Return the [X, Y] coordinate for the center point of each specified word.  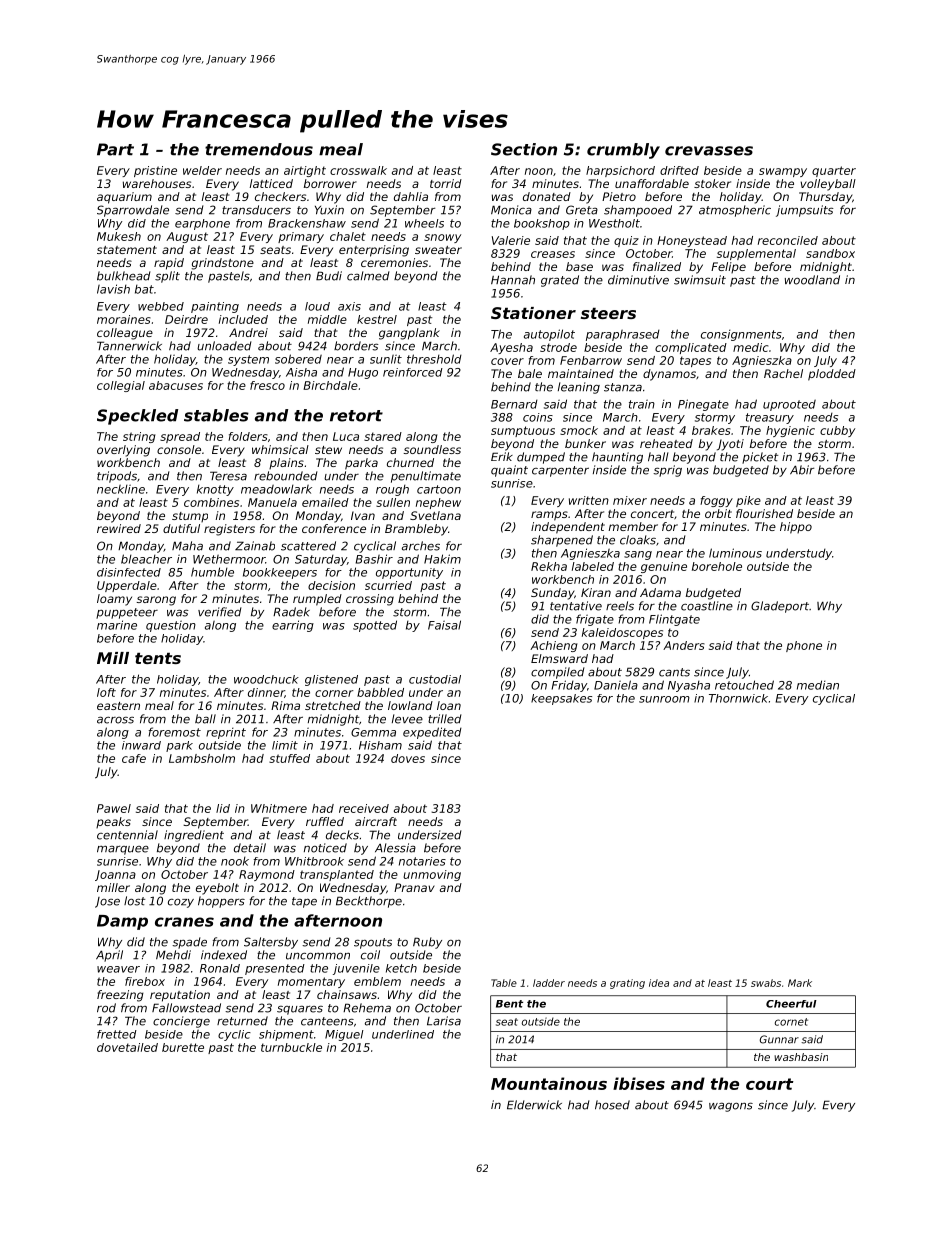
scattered [308, 546]
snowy [442, 238]
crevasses [709, 151]
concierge [181, 1022]
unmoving [432, 875]
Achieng [554, 646]
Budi [329, 276]
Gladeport [780, 607]
